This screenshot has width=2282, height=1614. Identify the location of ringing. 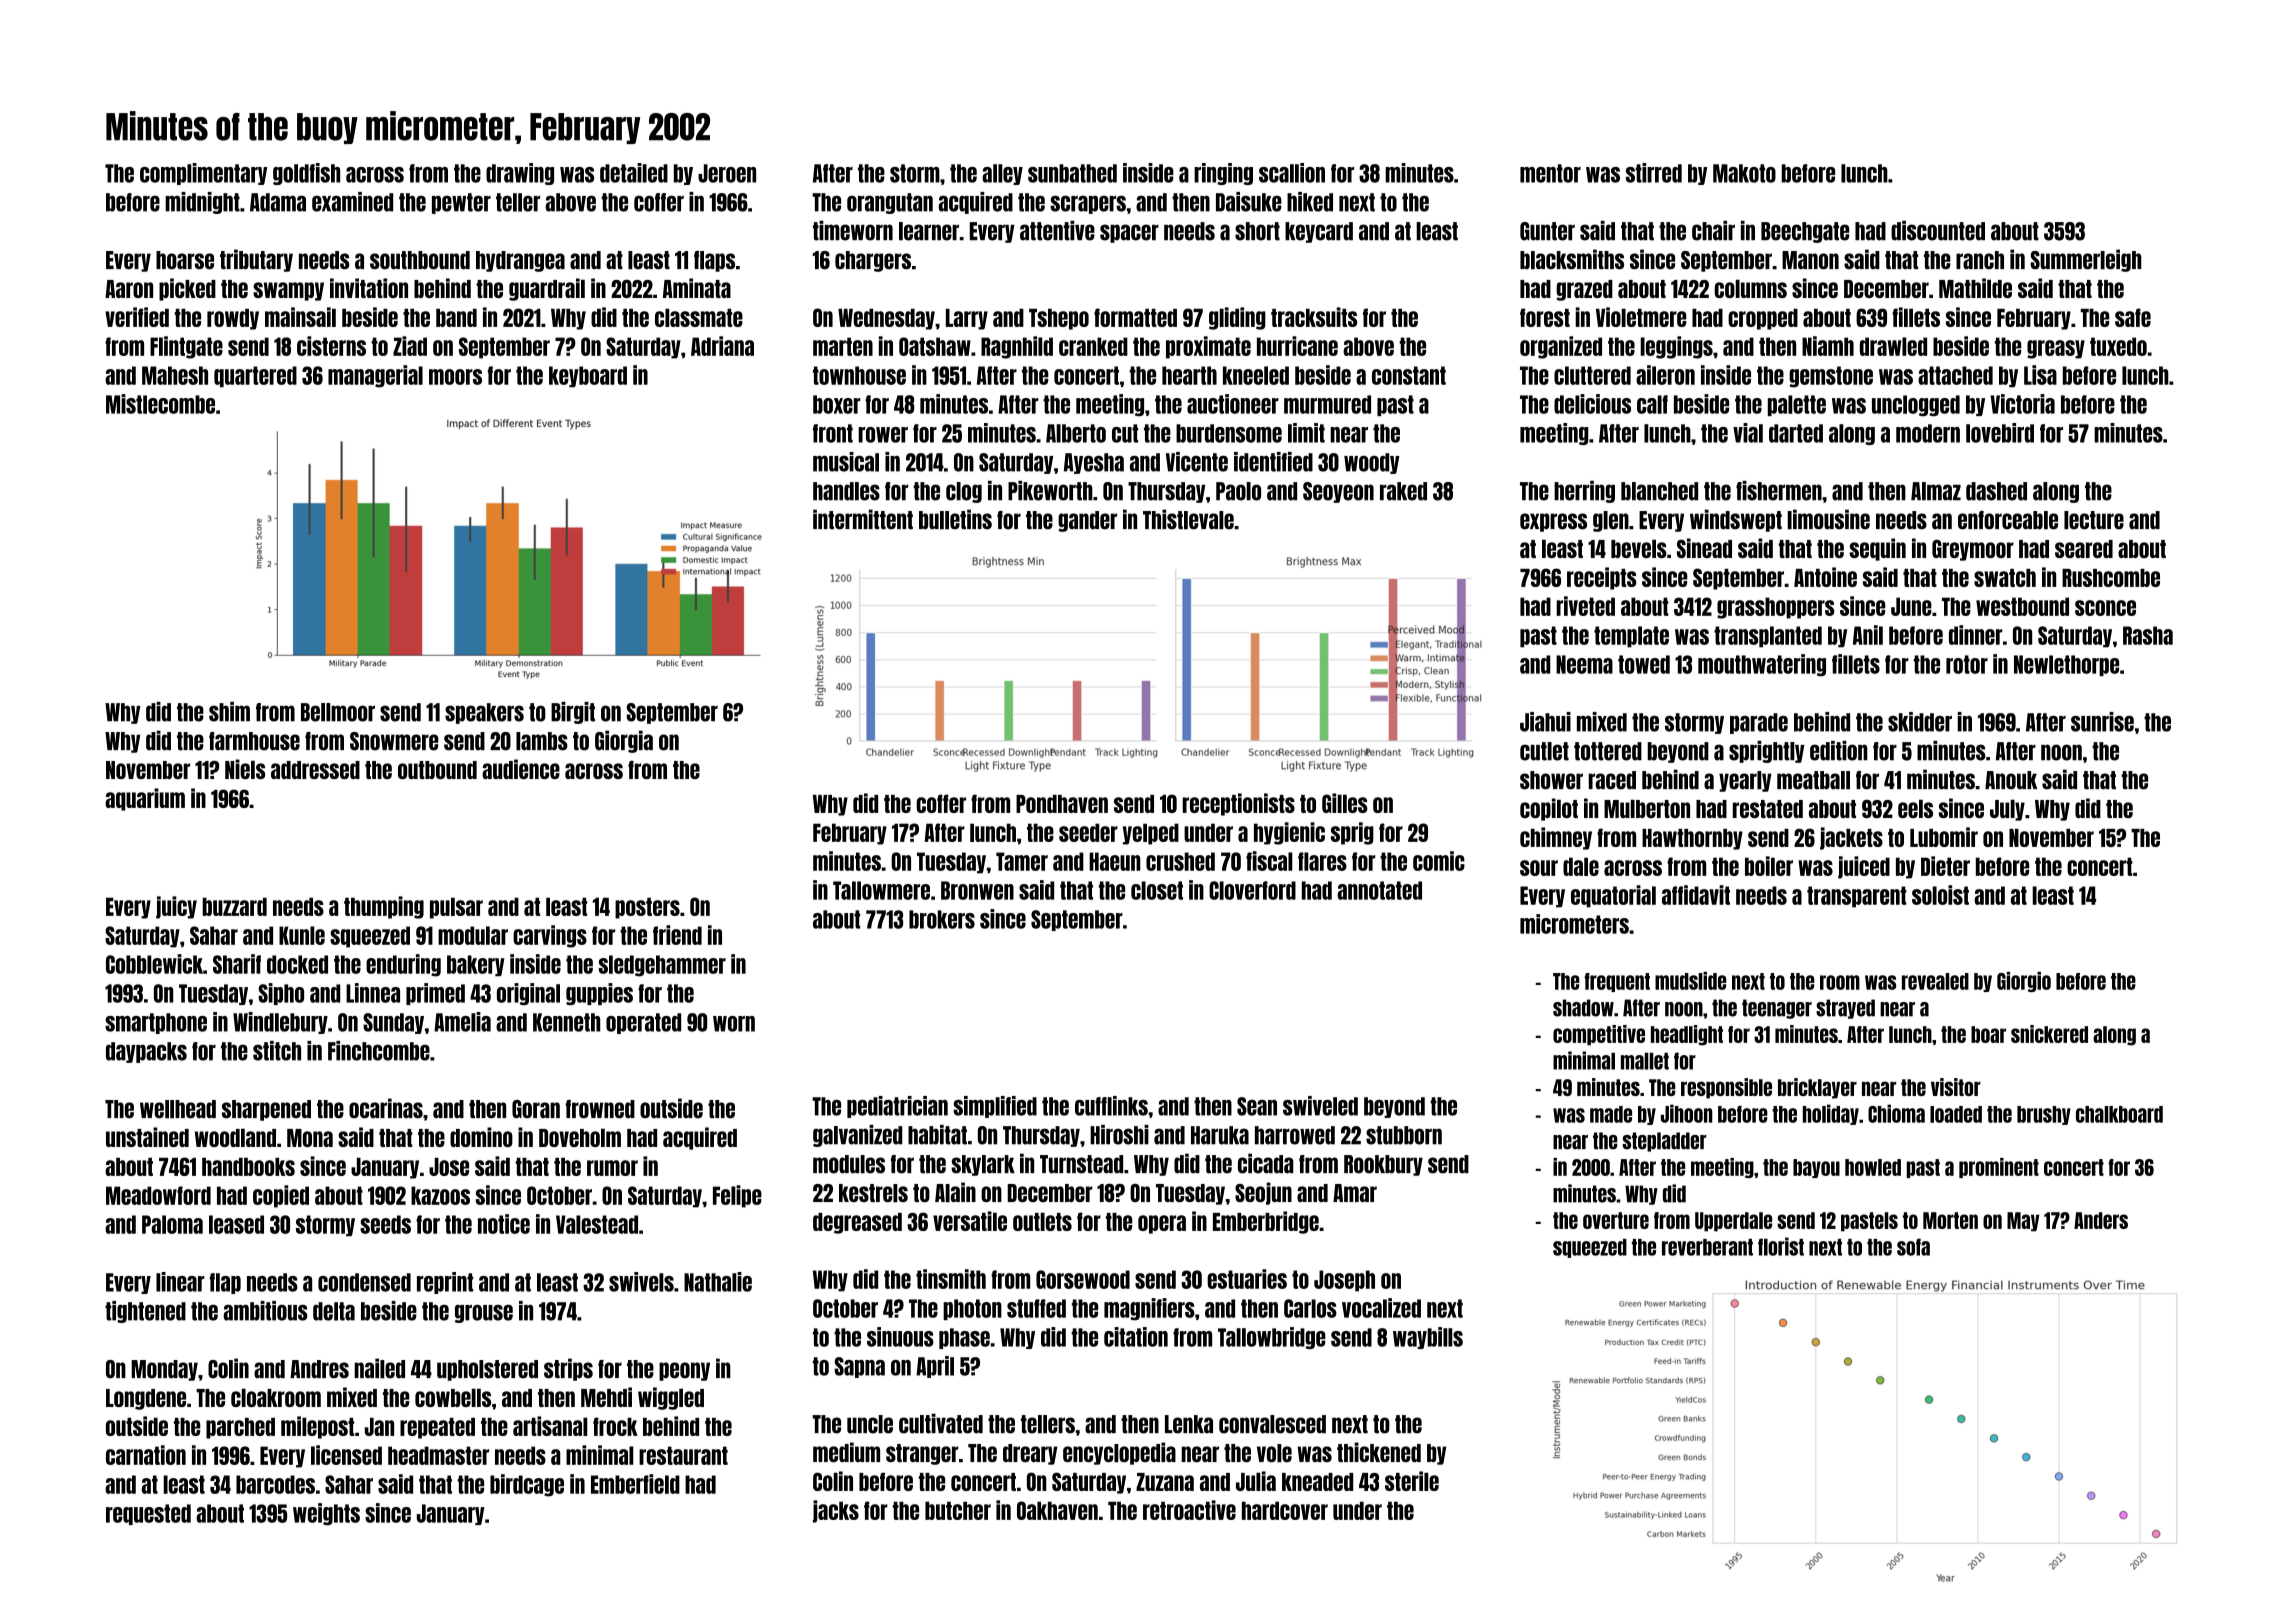
(1223, 174).
